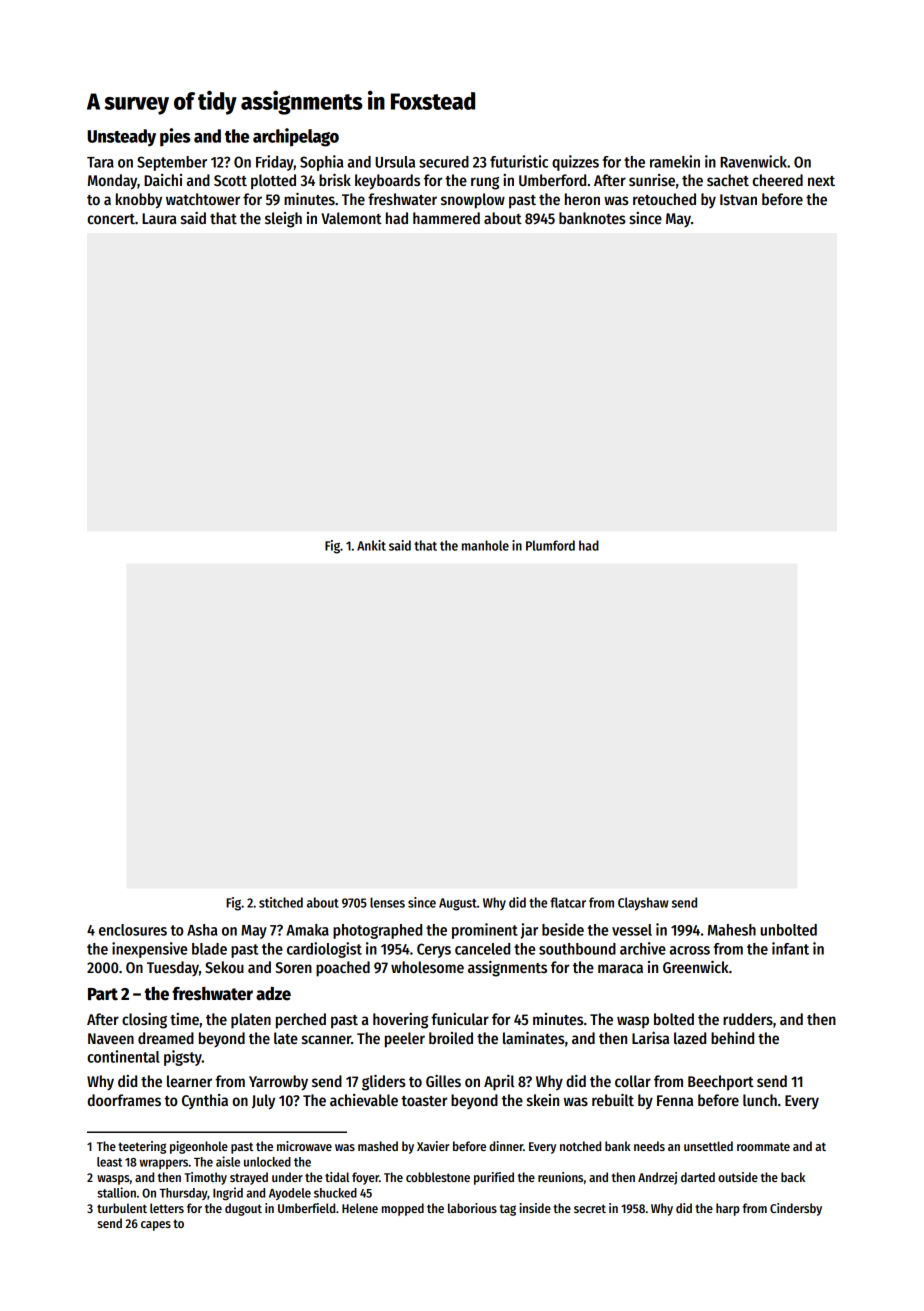  I want to click on manhole, so click(485, 545).
